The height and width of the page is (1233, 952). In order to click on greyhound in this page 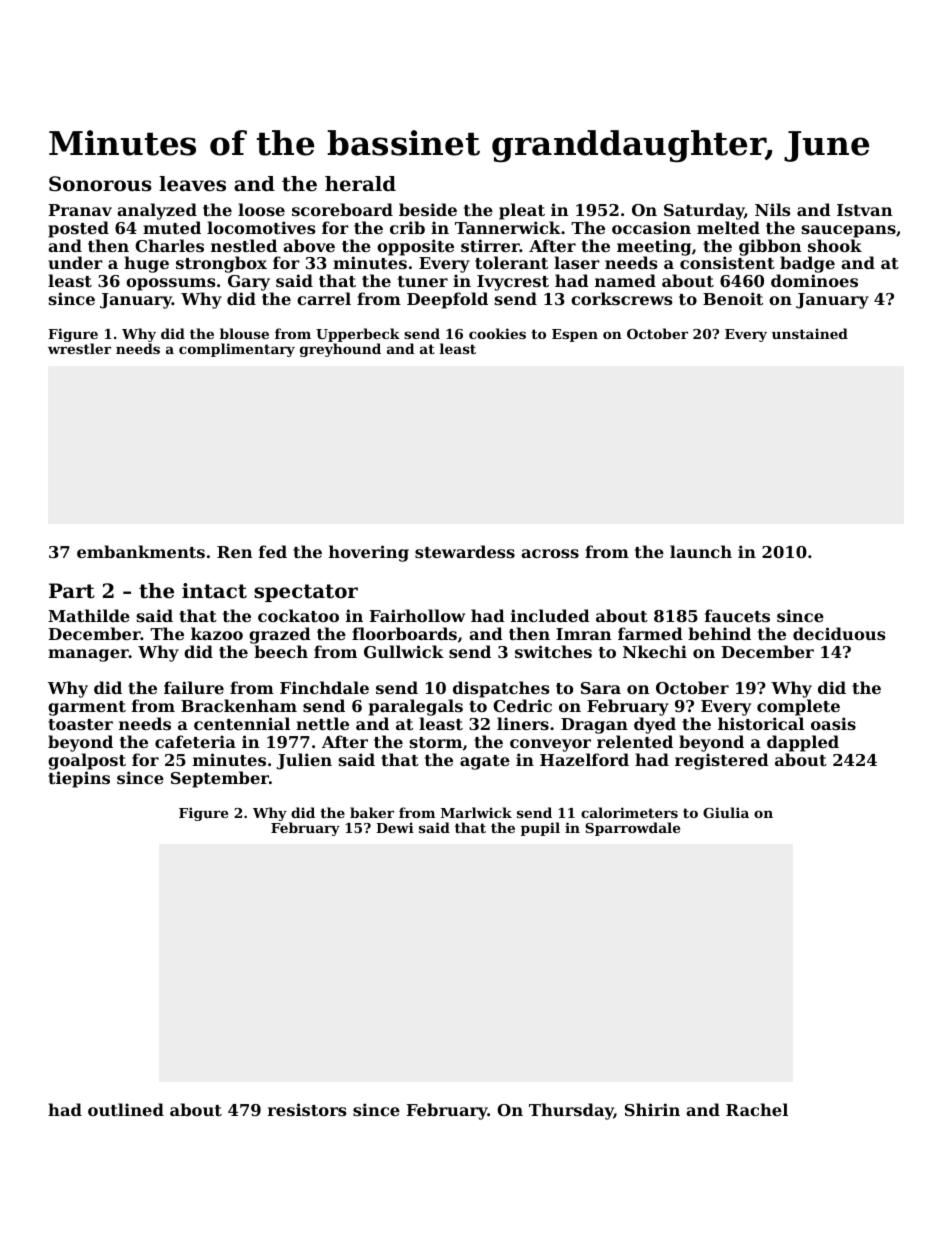, I will do `click(340, 350)`.
